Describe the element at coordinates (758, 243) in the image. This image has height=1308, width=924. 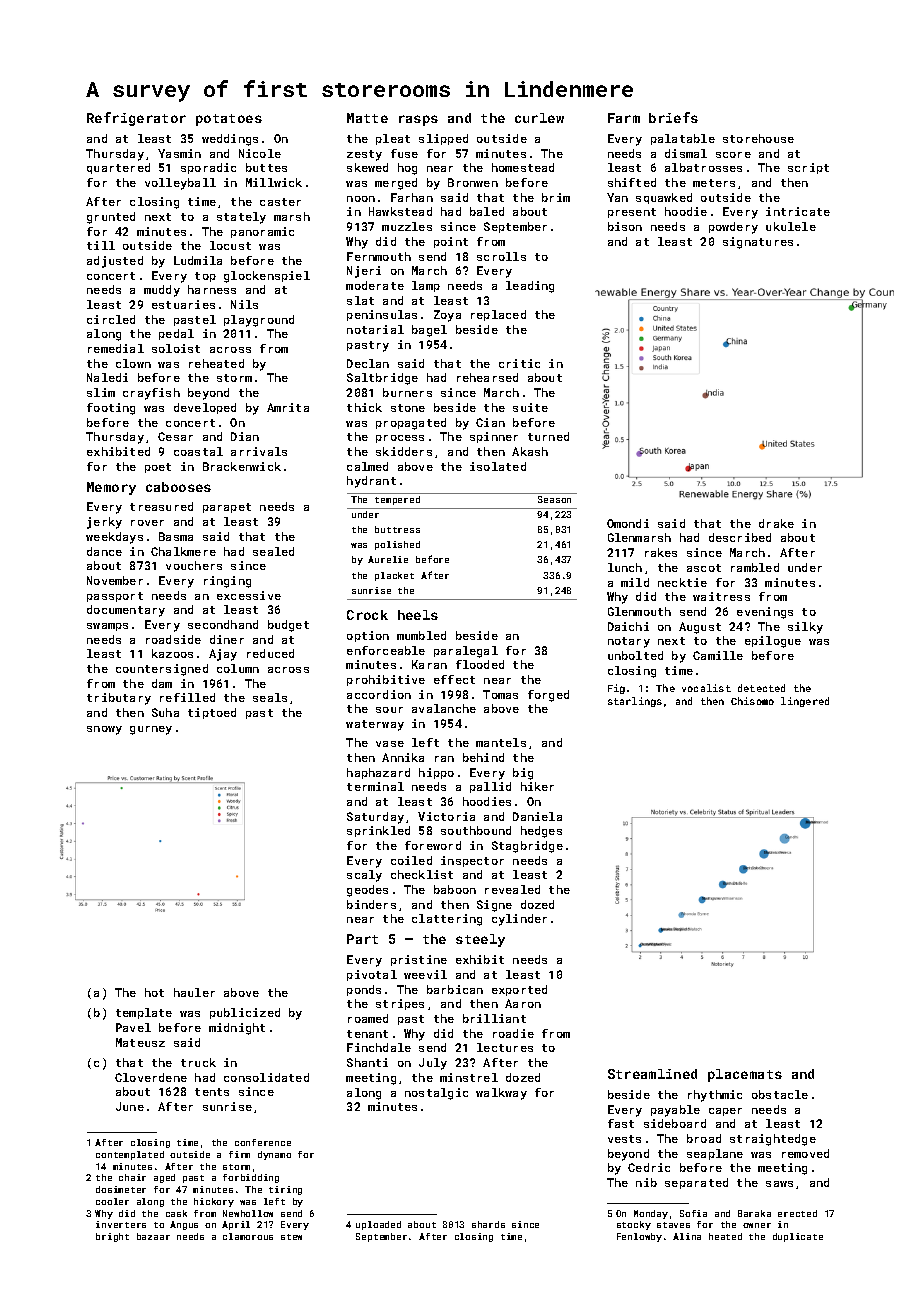
I see `signatures` at that location.
